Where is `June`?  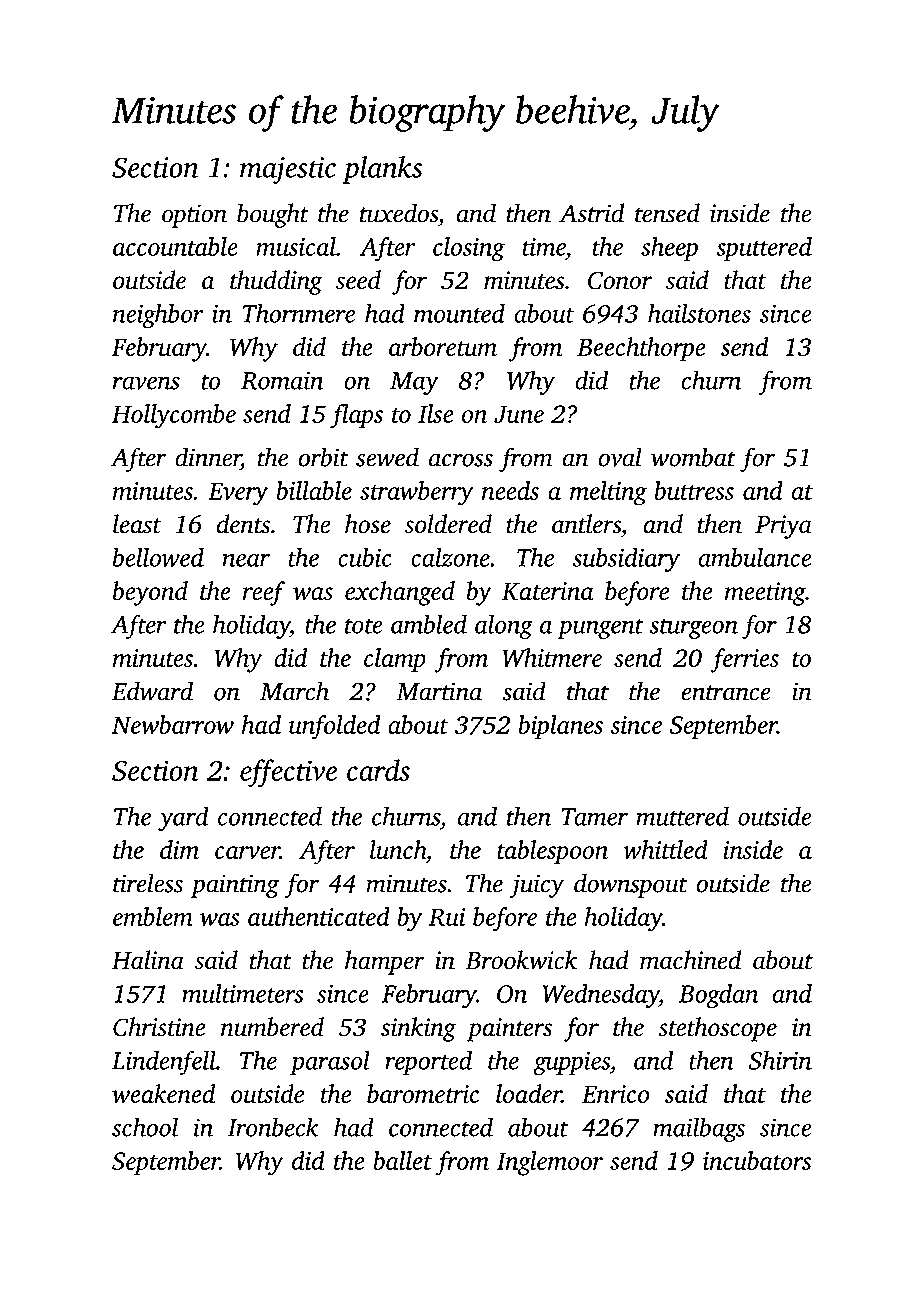
June is located at coordinates (519, 414).
